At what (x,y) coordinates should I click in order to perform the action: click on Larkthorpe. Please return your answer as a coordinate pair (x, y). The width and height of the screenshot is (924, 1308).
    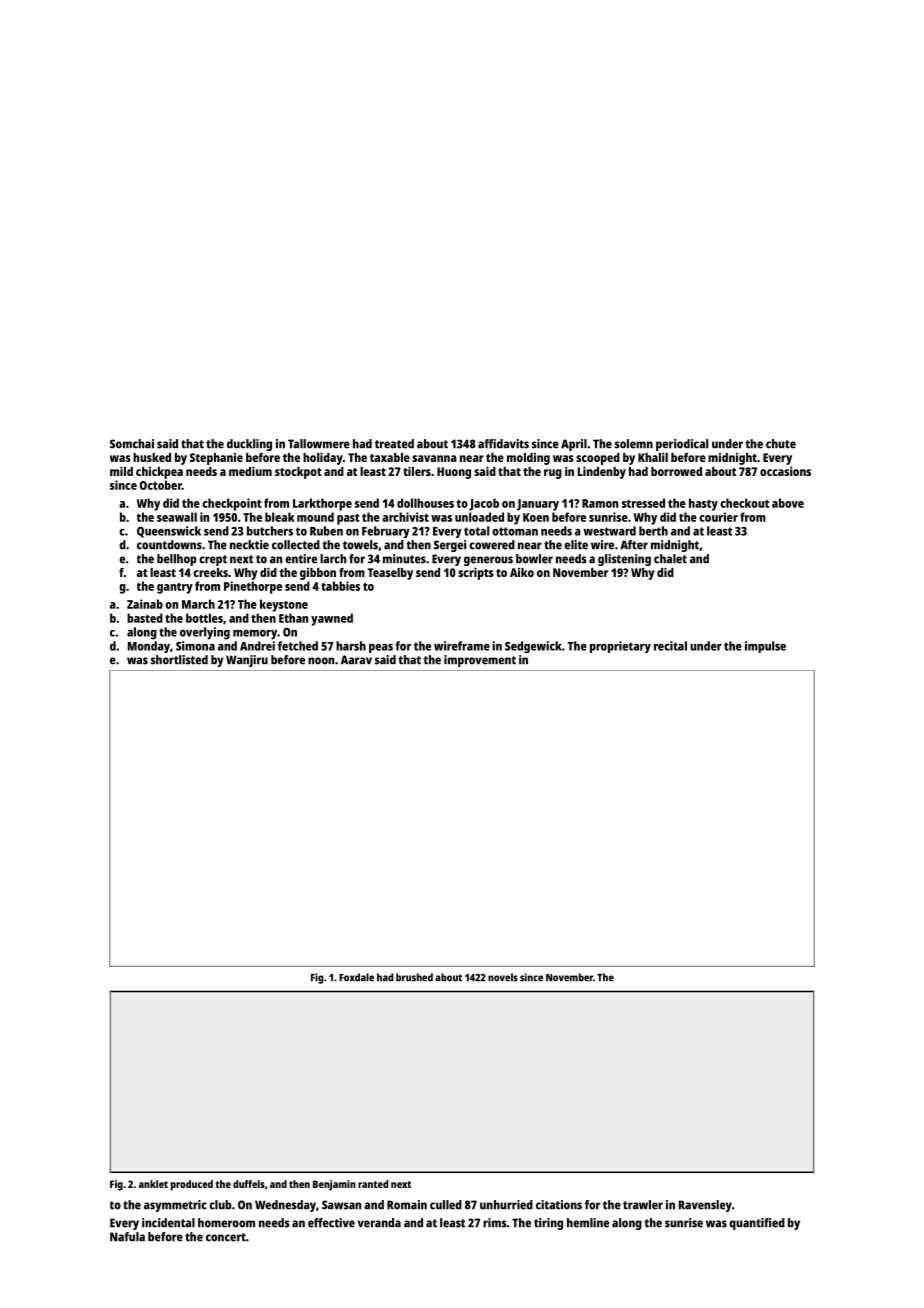
    Looking at the image, I should click on (322, 504).
